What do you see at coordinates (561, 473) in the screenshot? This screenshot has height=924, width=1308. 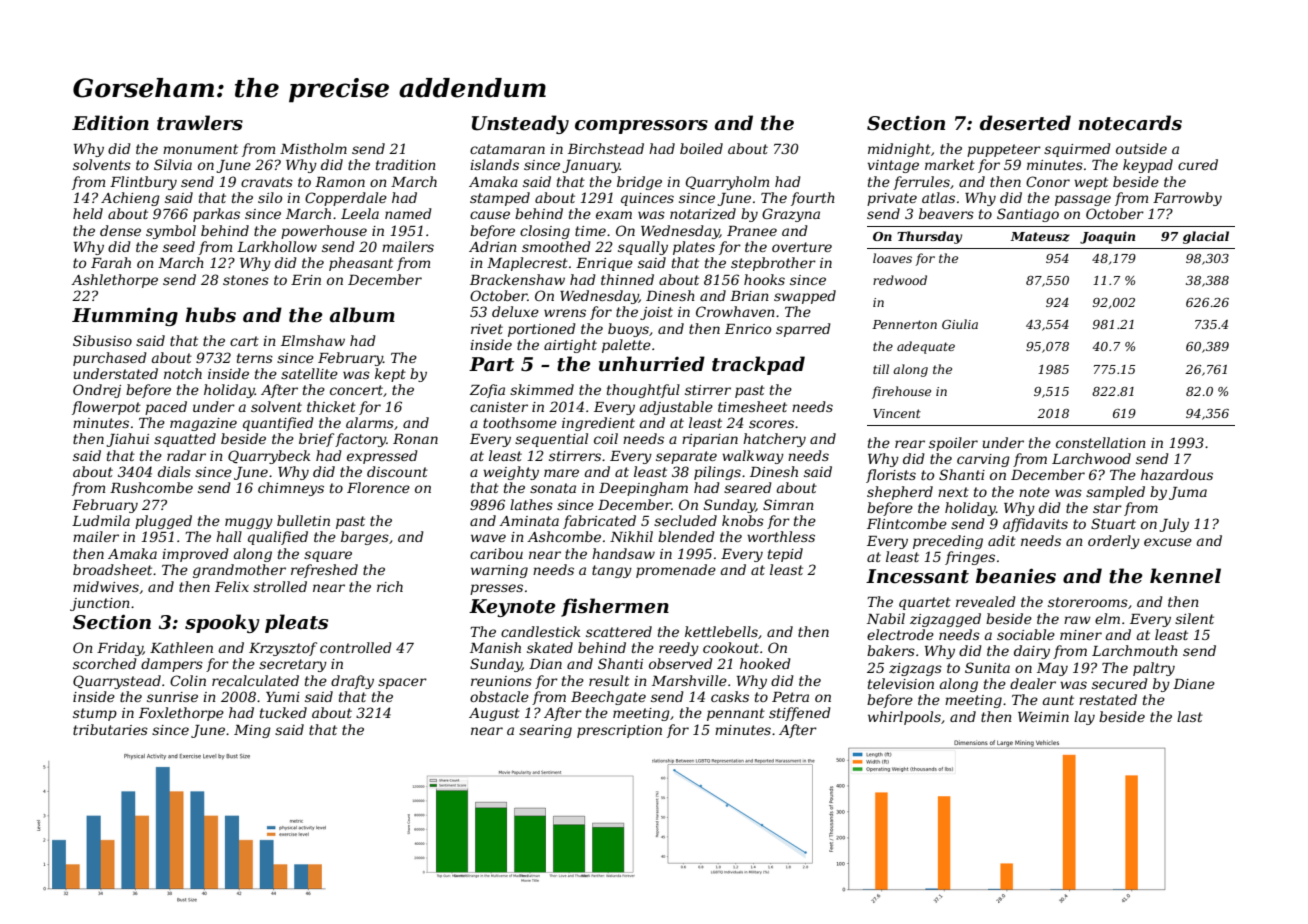 I see `mare` at bounding box center [561, 473].
